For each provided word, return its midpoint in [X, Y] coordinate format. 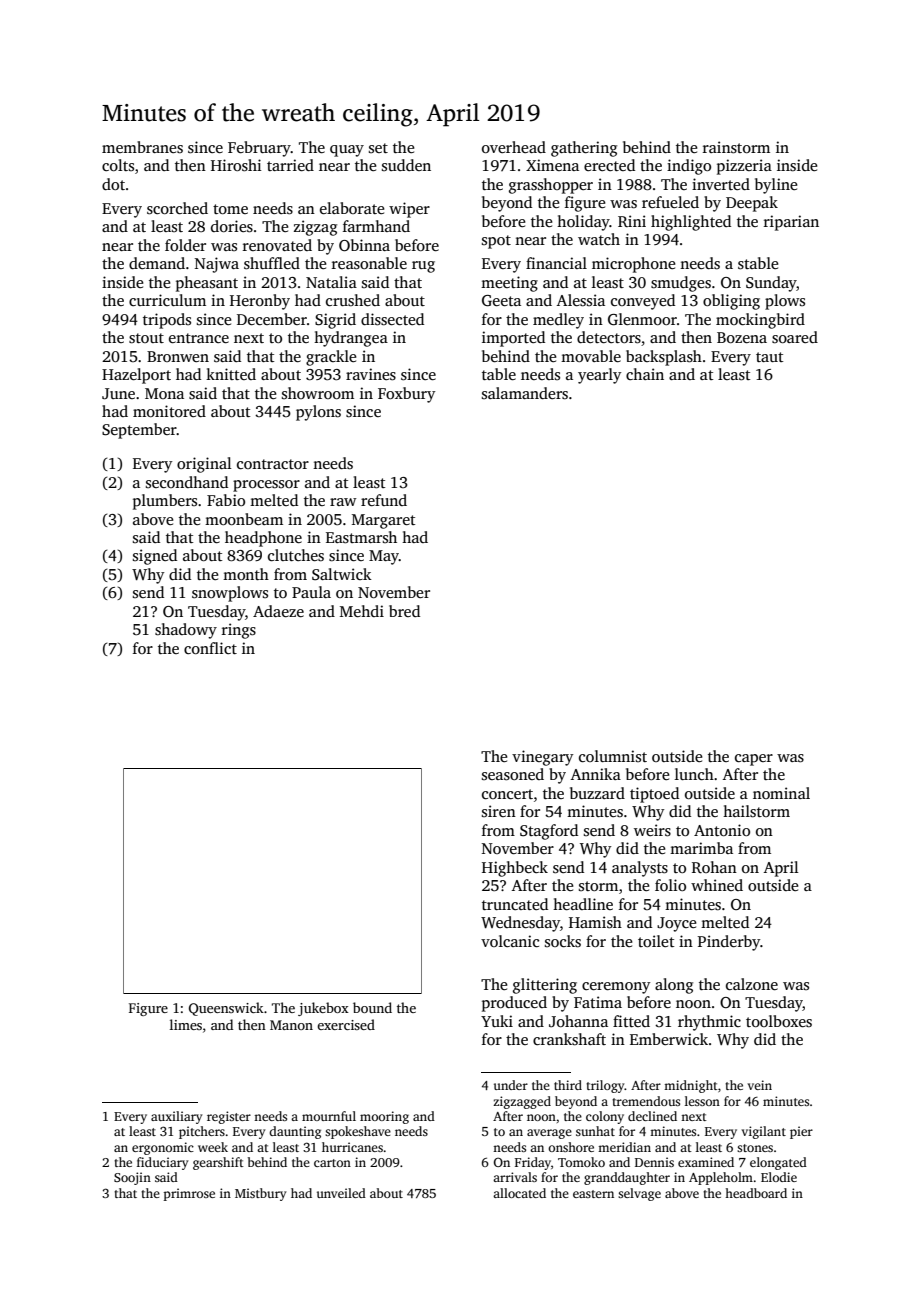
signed [155, 557]
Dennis [654, 1162]
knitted [231, 374]
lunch [694, 774]
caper [754, 760]
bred [404, 611]
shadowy [186, 631]
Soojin [132, 1178]
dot [113, 184]
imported [513, 339]
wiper [409, 210]
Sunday [771, 284]
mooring [384, 1117]
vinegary [543, 758]
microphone [633, 265]
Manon [291, 1025]
